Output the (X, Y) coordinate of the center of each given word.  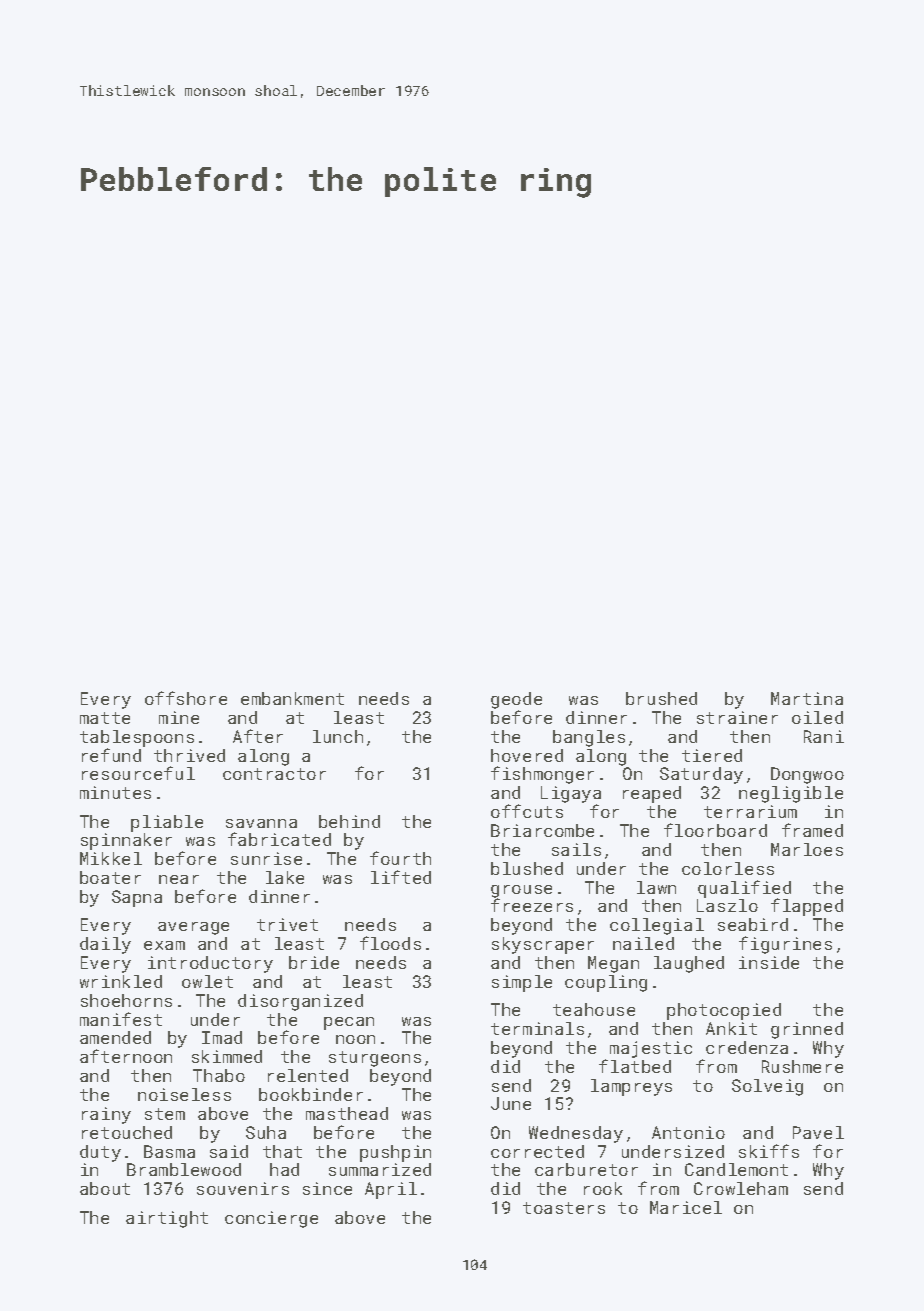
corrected (537, 1151)
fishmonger (542, 775)
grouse (521, 892)
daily (105, 945)
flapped (807, 907)
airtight (167, 1219)
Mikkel (111, 858)
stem (165, 1114)
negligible (791, 794)
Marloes (807, 849)
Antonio (688, 1132)
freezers (532, 905)
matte (105, 718)
